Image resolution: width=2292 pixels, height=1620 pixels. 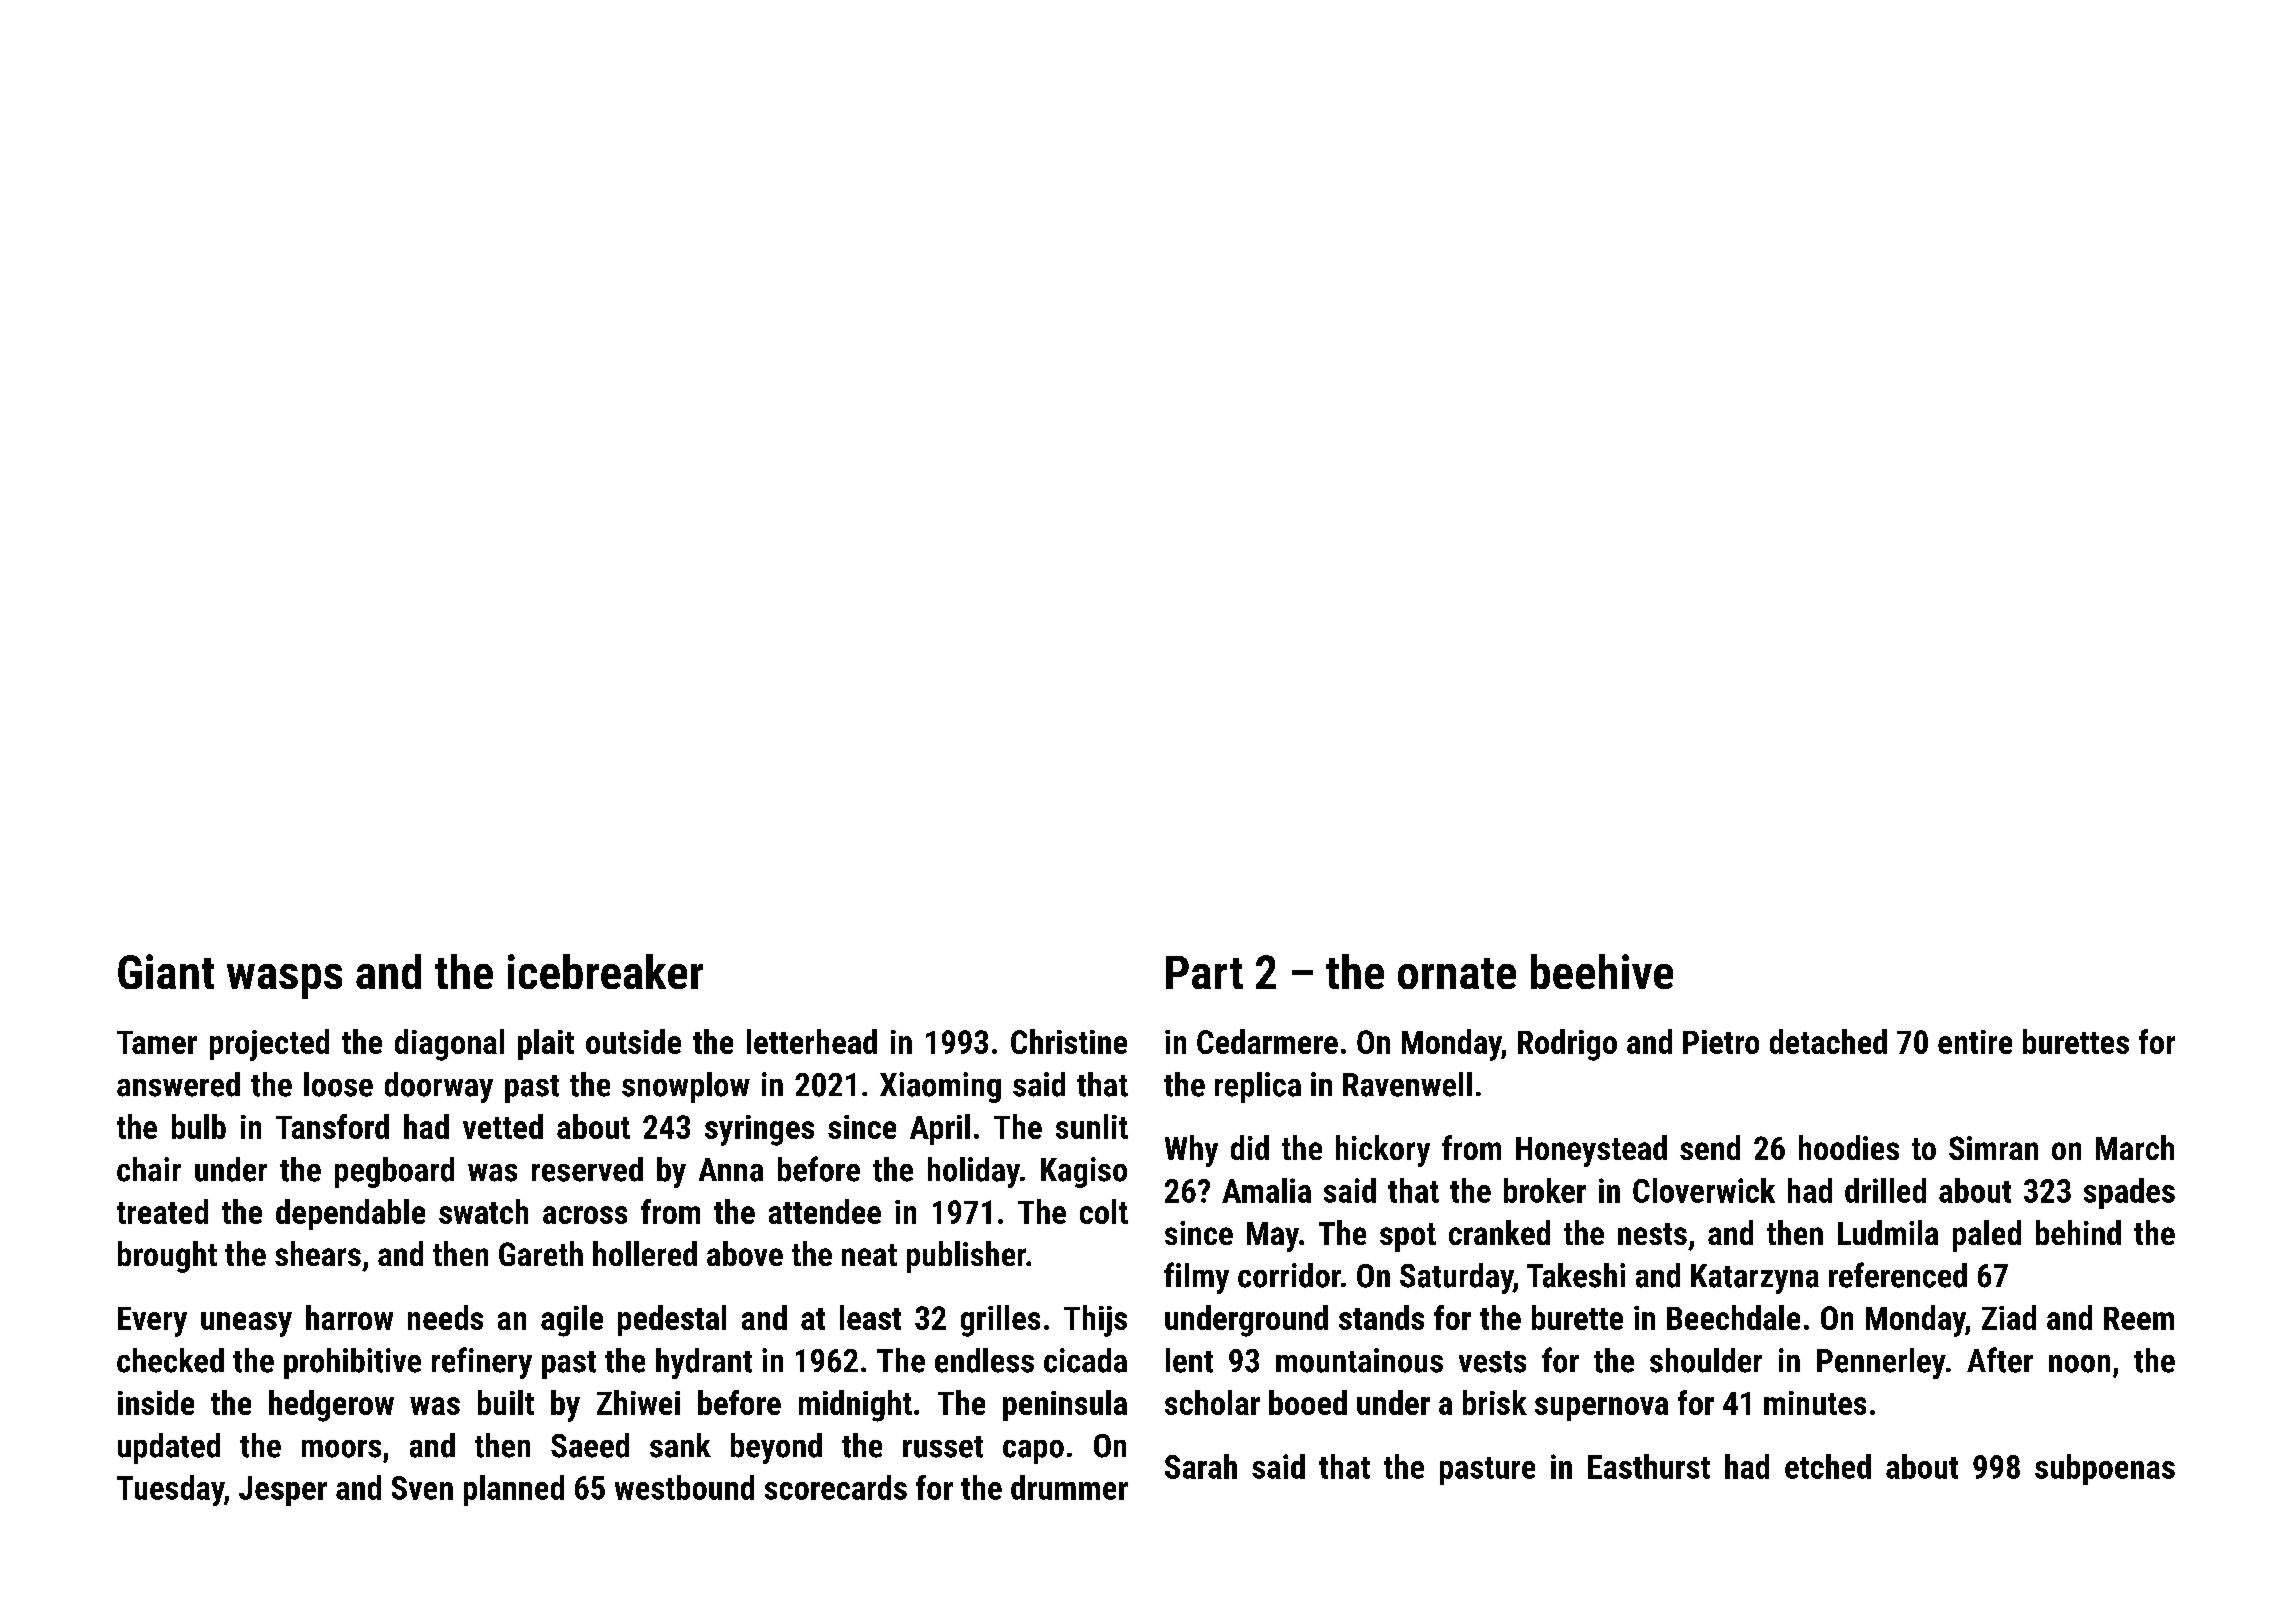 I want to click on Giant, so click(x=166, y=971).
